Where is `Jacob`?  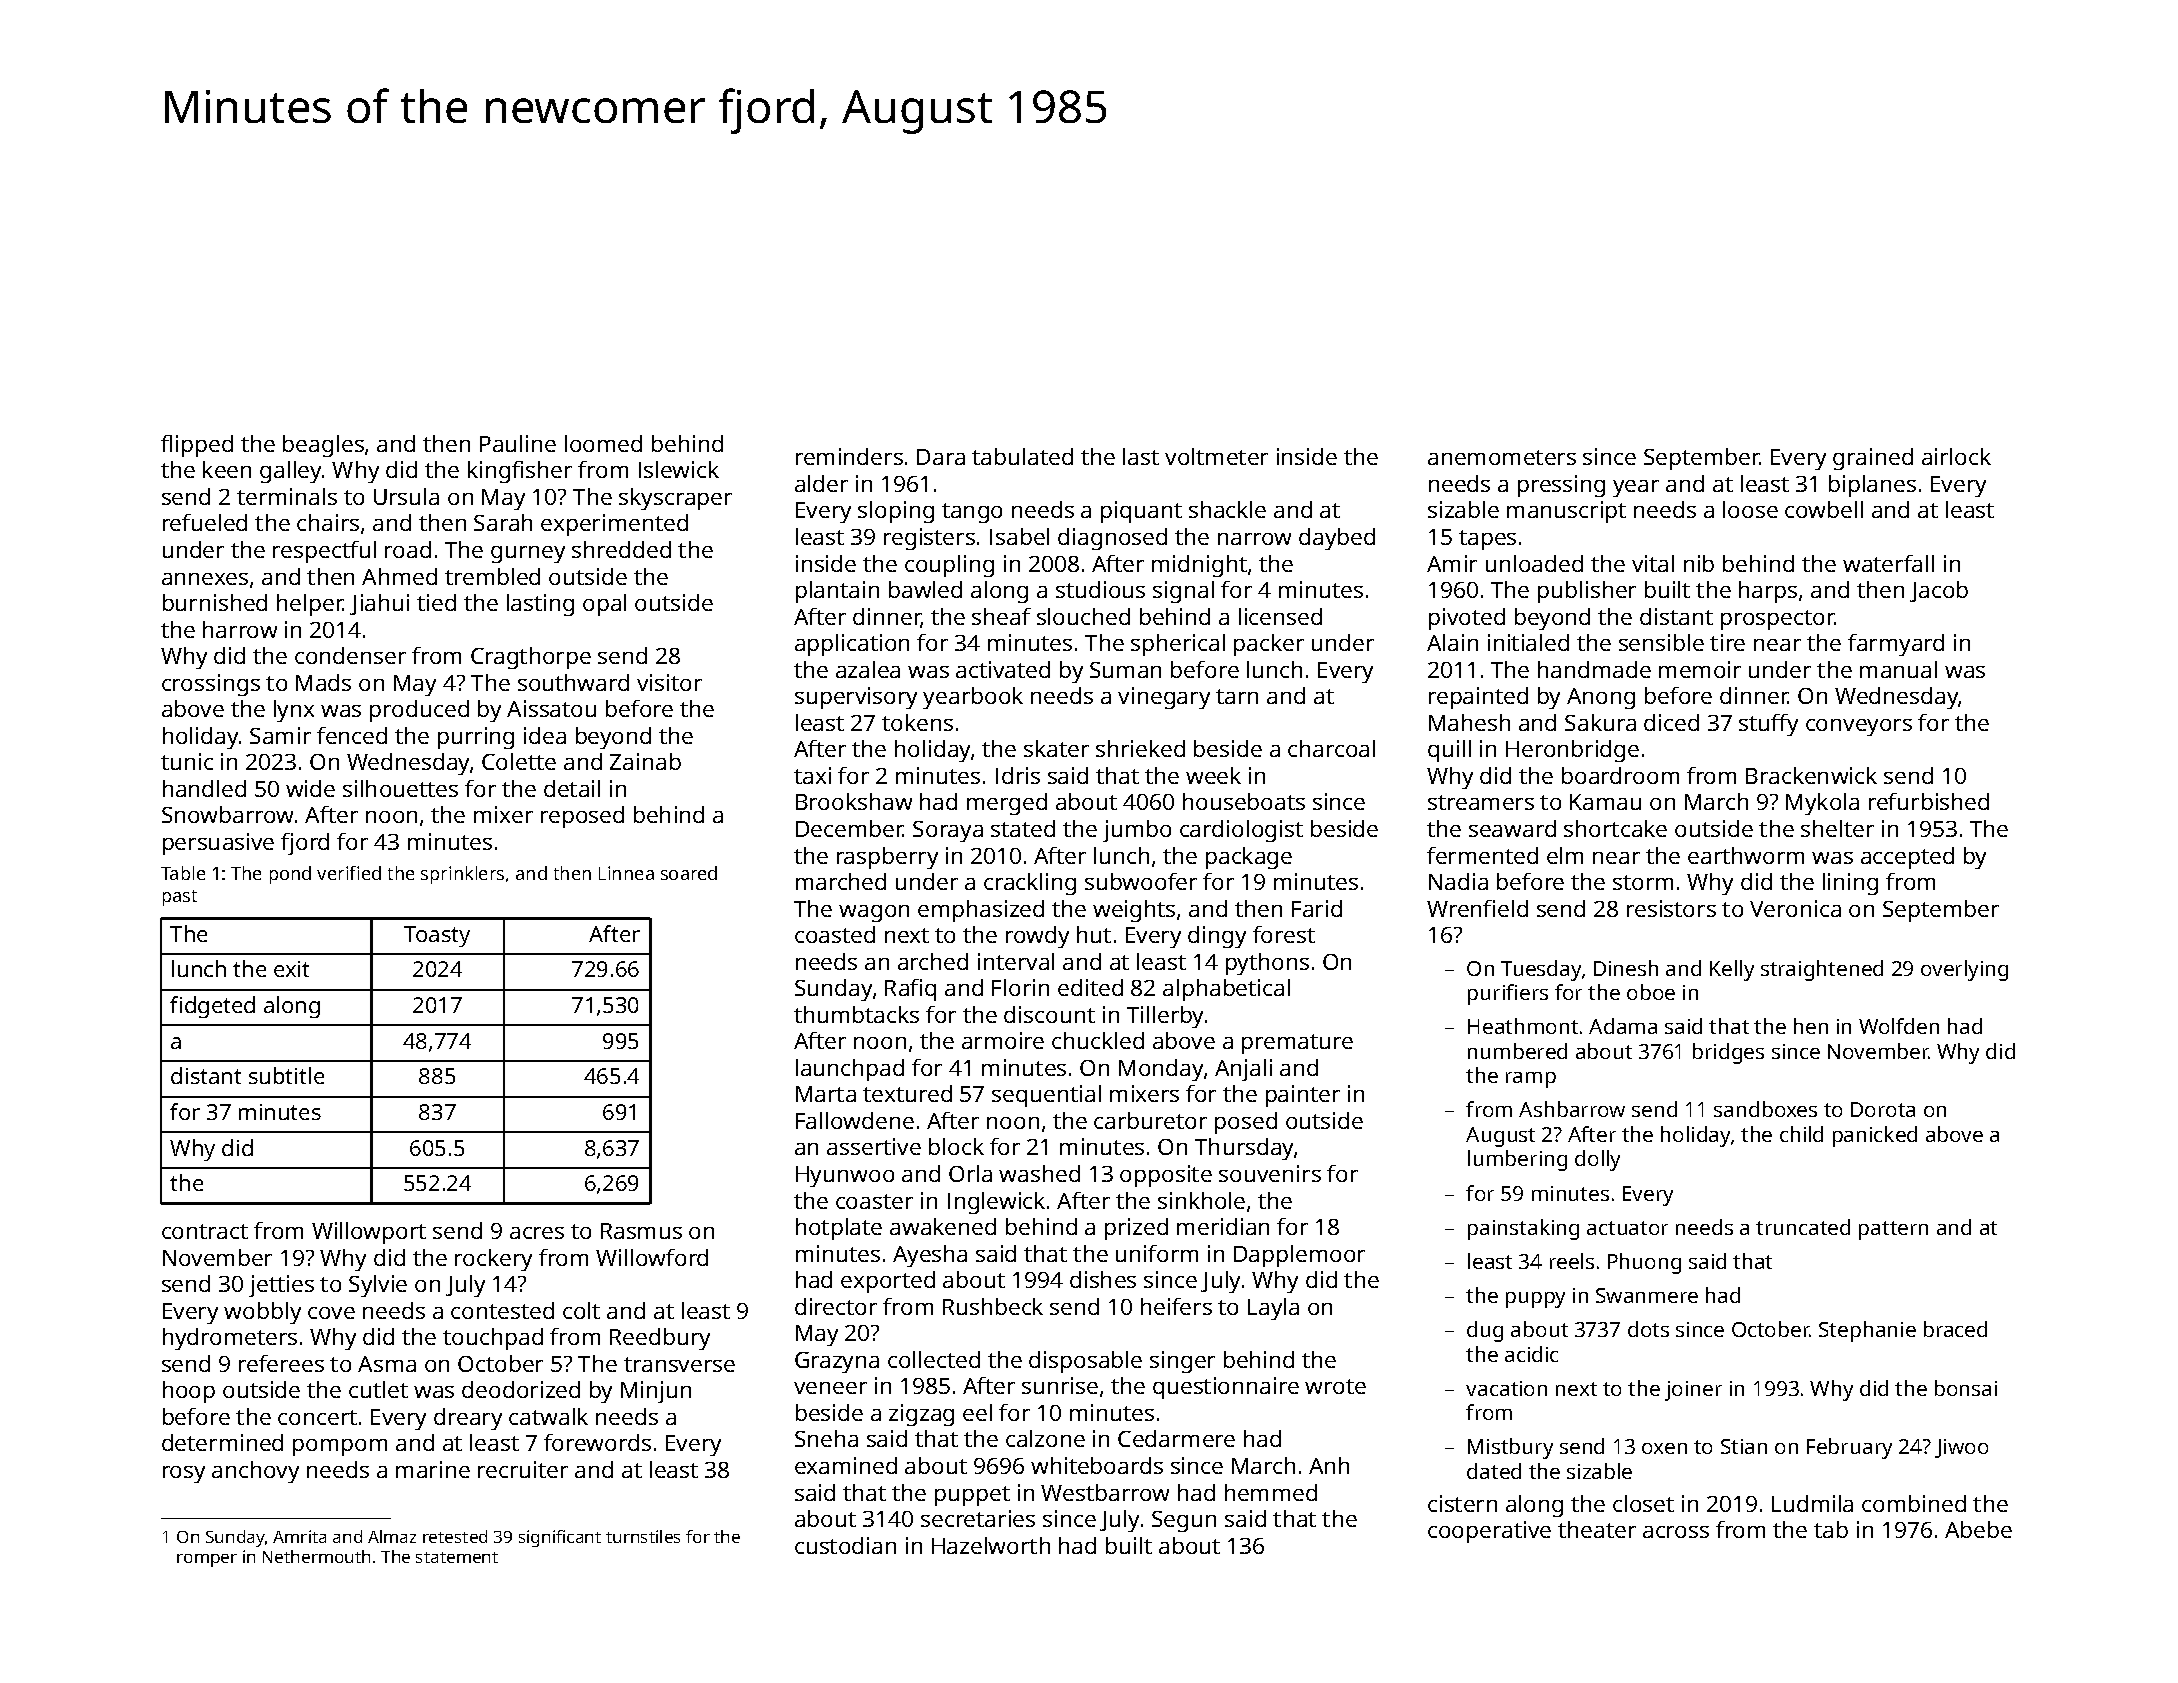 Jacob is located at coordinates (1939, 591).
